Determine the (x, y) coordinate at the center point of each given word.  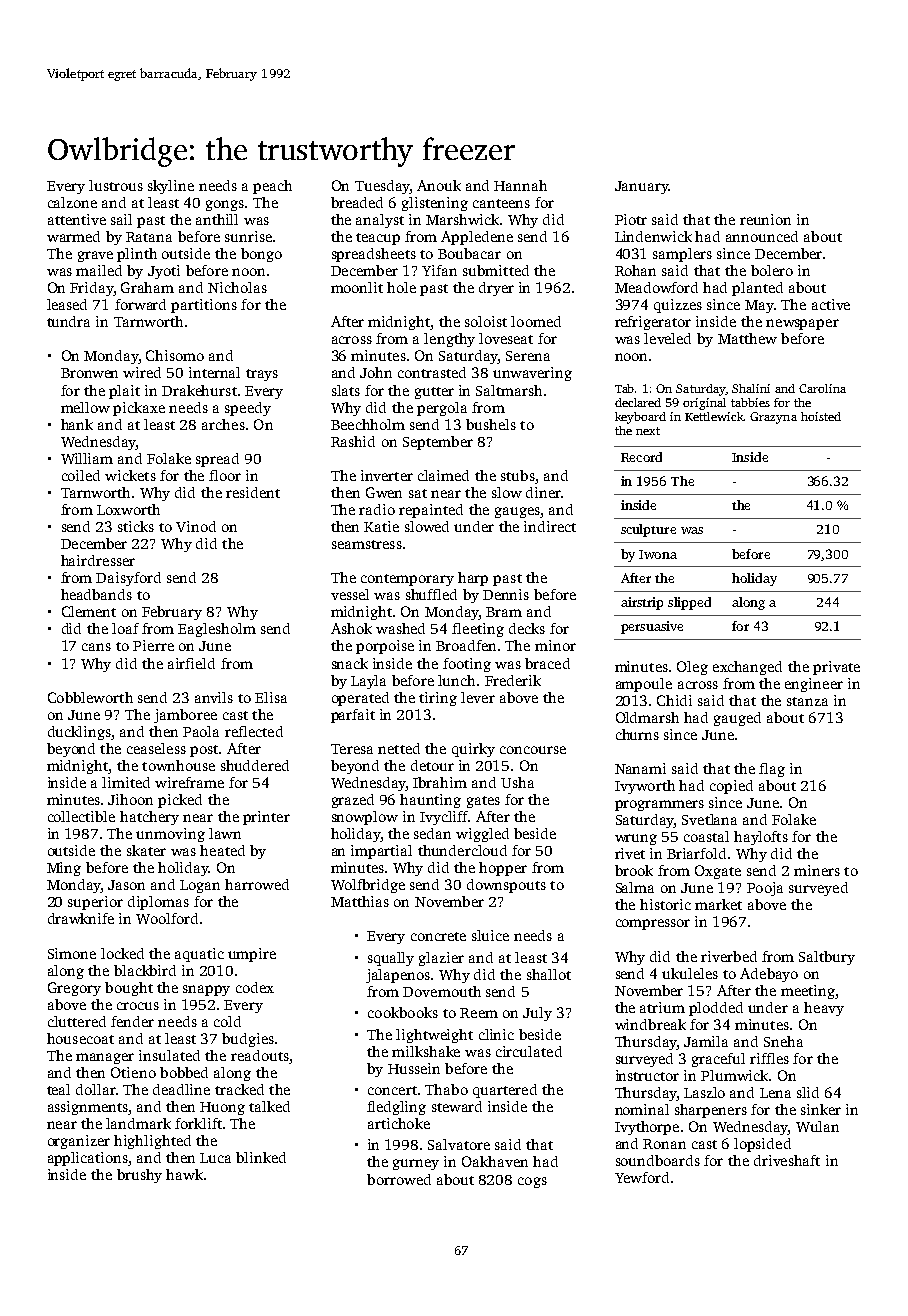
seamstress (367, 544)
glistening (435, 204)
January (641, 187)
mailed (99, 270)
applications (88, 1159)
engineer (814, 685)
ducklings (79, 733)
